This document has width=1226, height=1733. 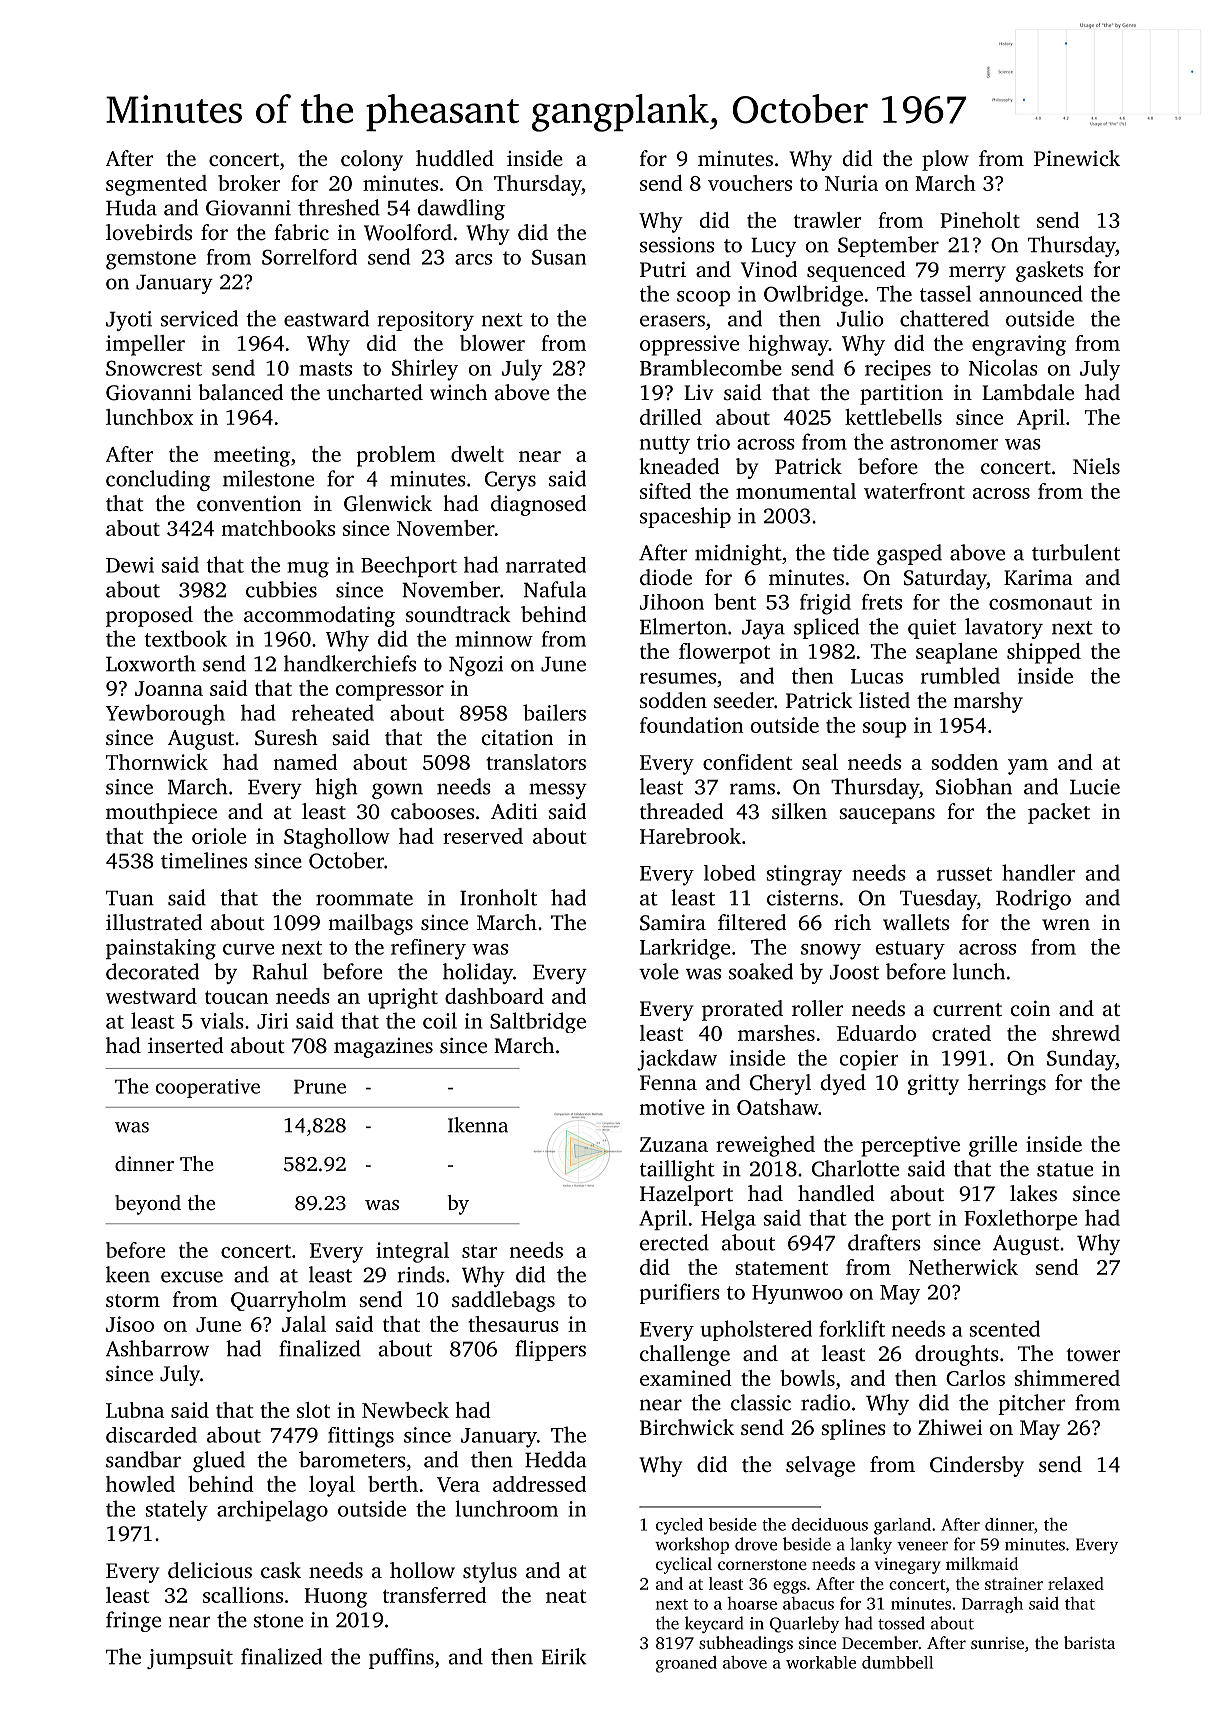 What do you see at coordinates (977, 274) in the document?
I see `merry` at bounding box center [977, 274].
